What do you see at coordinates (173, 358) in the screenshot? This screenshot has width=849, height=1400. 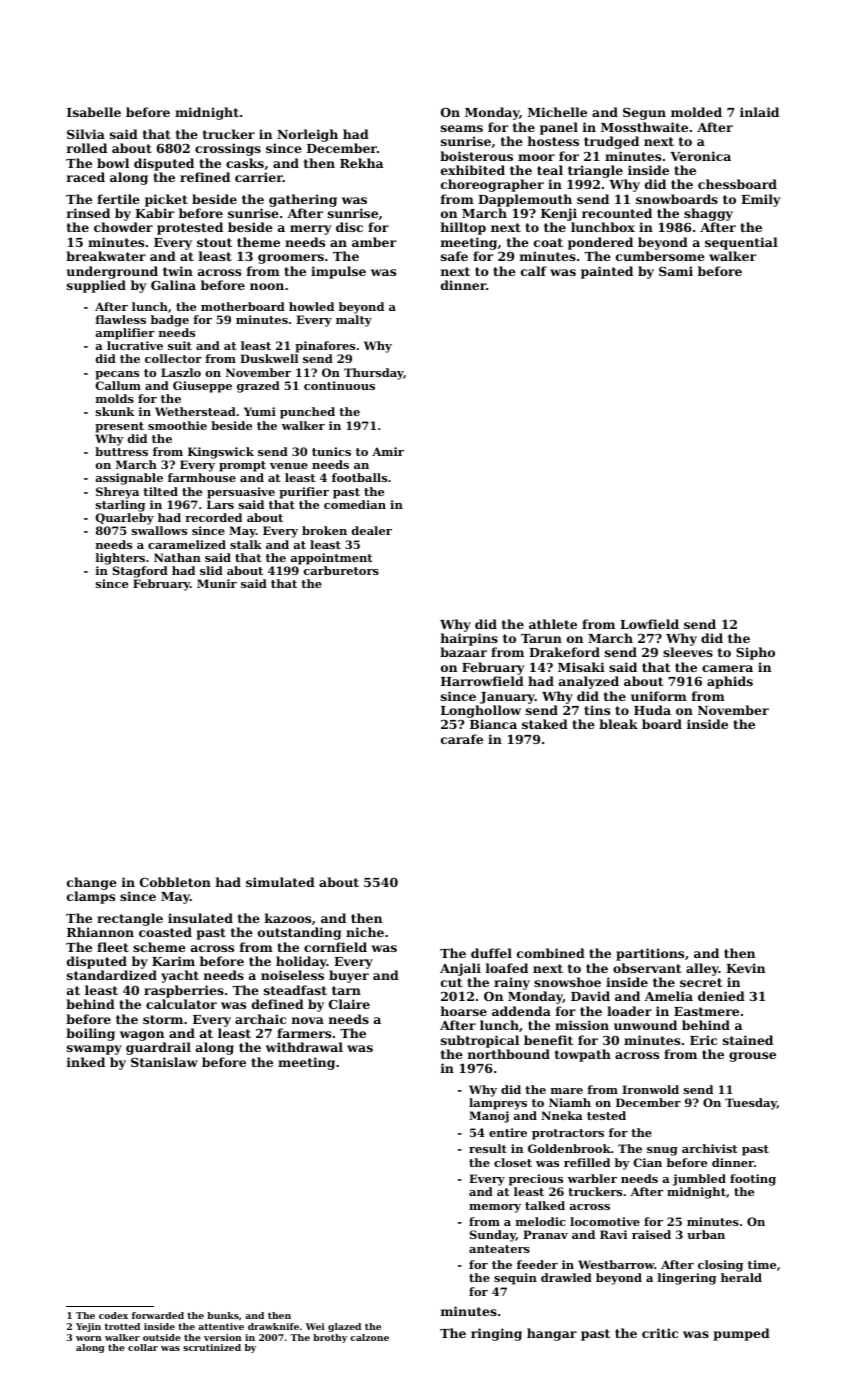 I see `collector` at bounding box center [173, 358].
